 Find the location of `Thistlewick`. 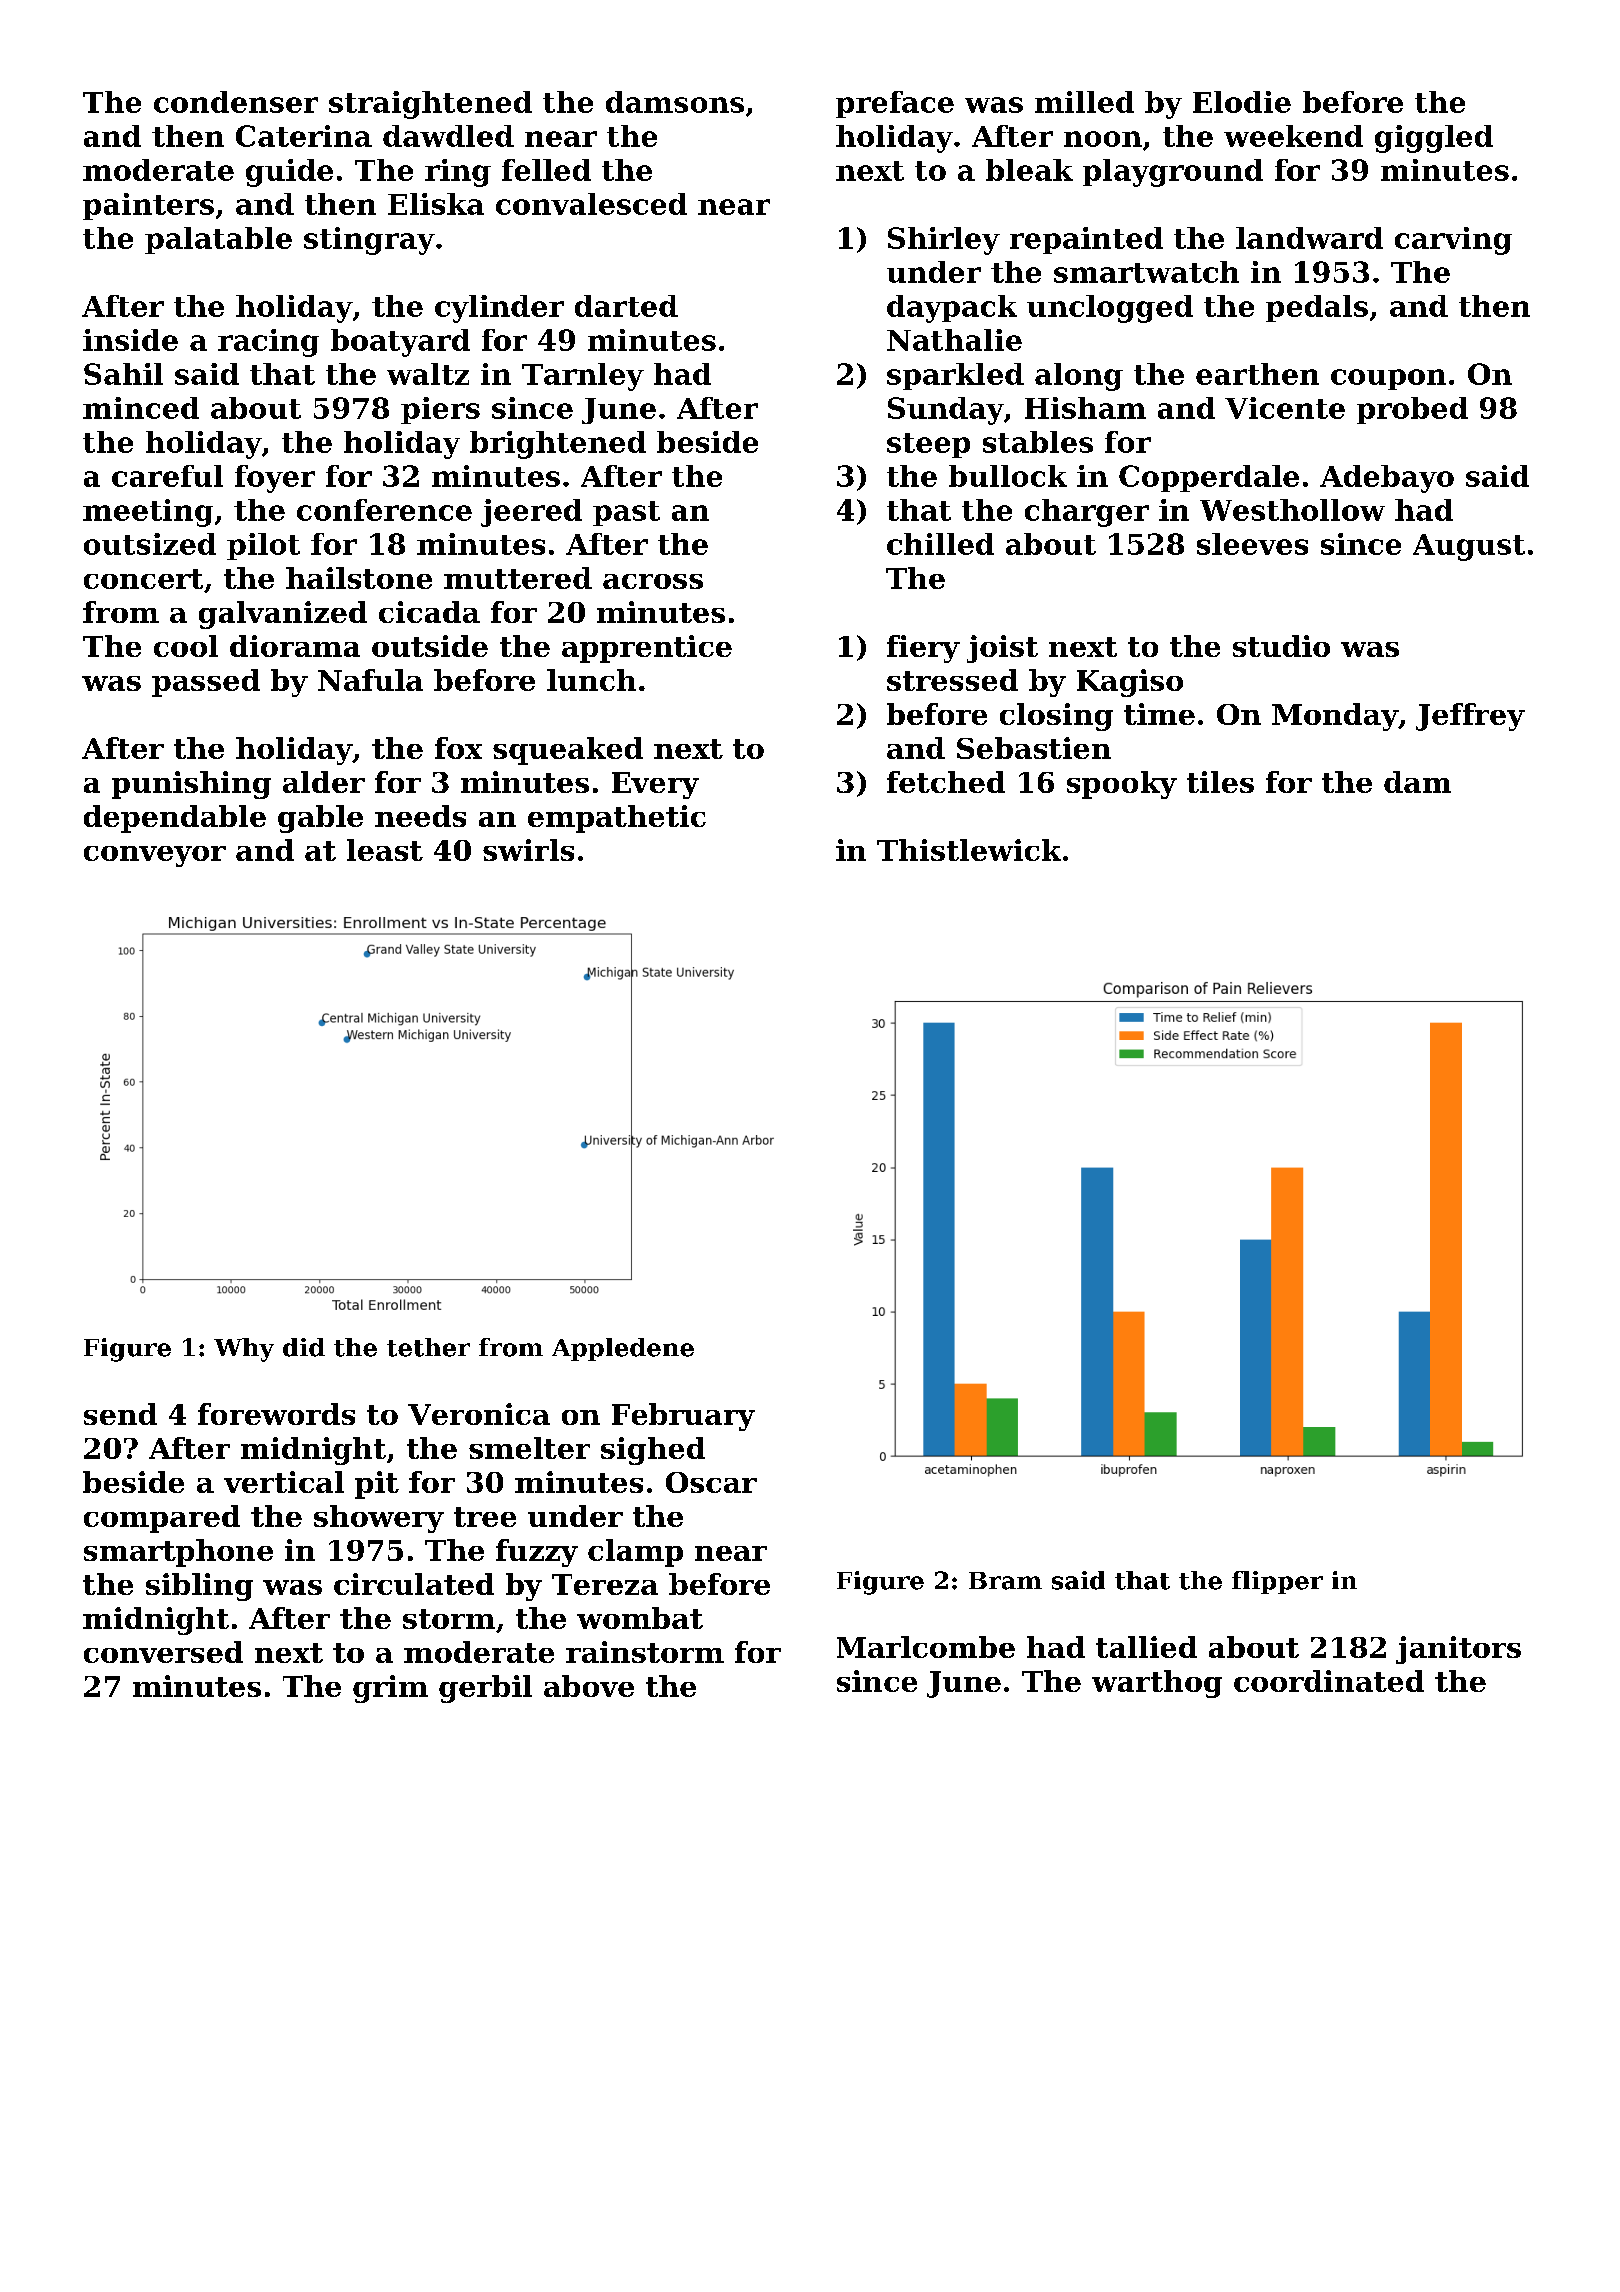

Thistlewick is located at coordinates (969, 850).
